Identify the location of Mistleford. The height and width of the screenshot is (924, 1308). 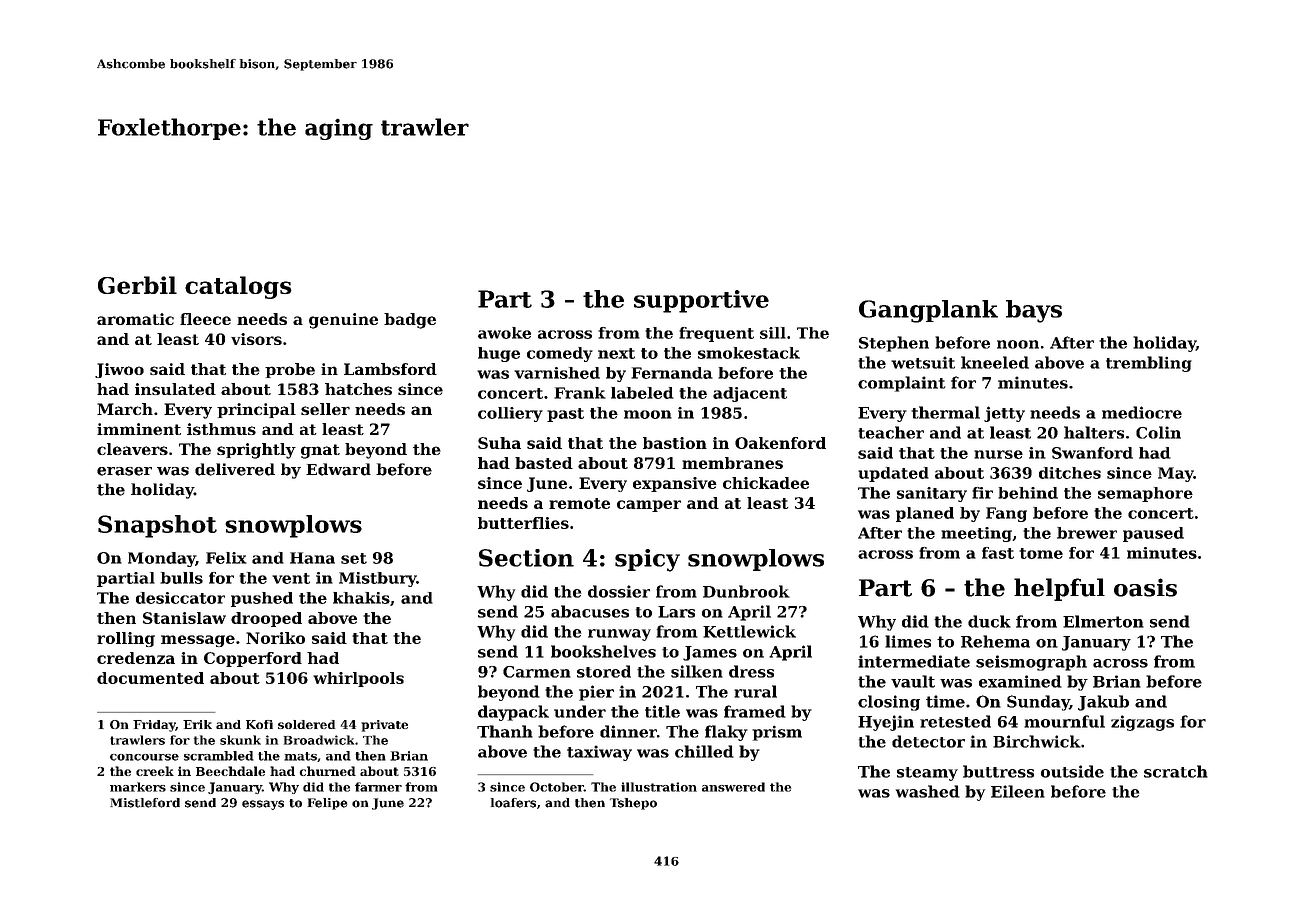
(145, 803).
